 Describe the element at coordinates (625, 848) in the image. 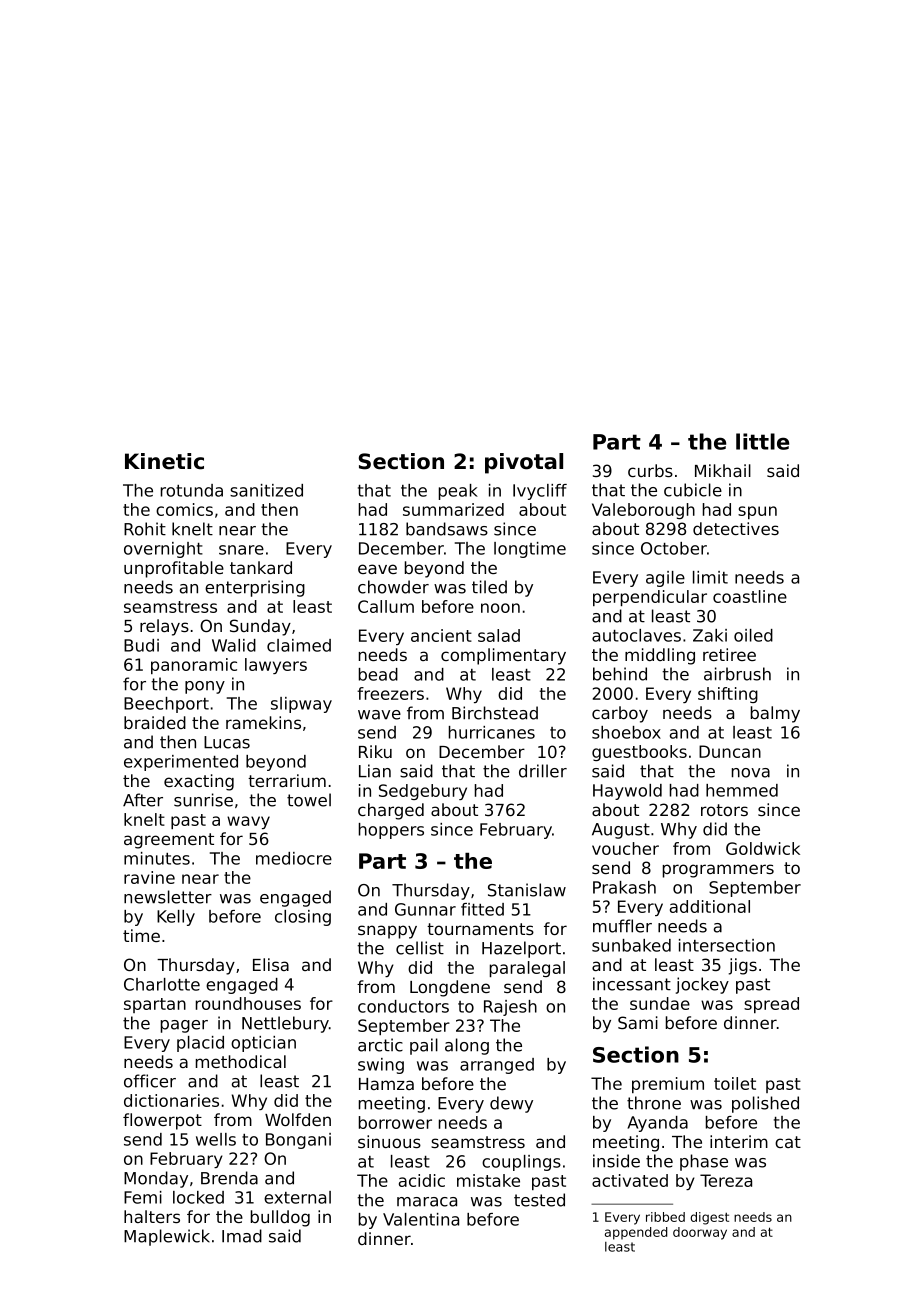

I see `voucher` at that location.
